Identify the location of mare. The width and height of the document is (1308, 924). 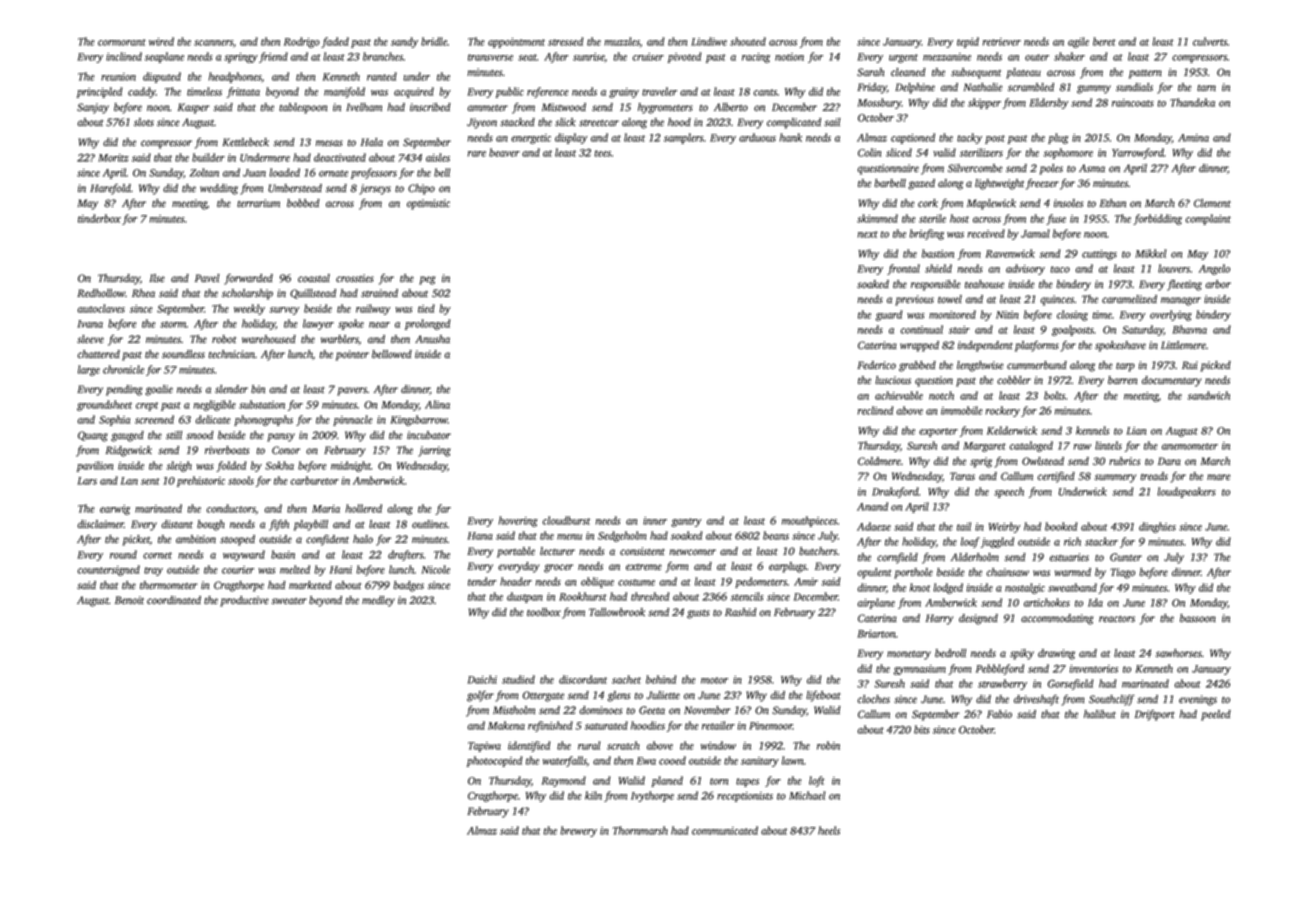
(1219, 477).
